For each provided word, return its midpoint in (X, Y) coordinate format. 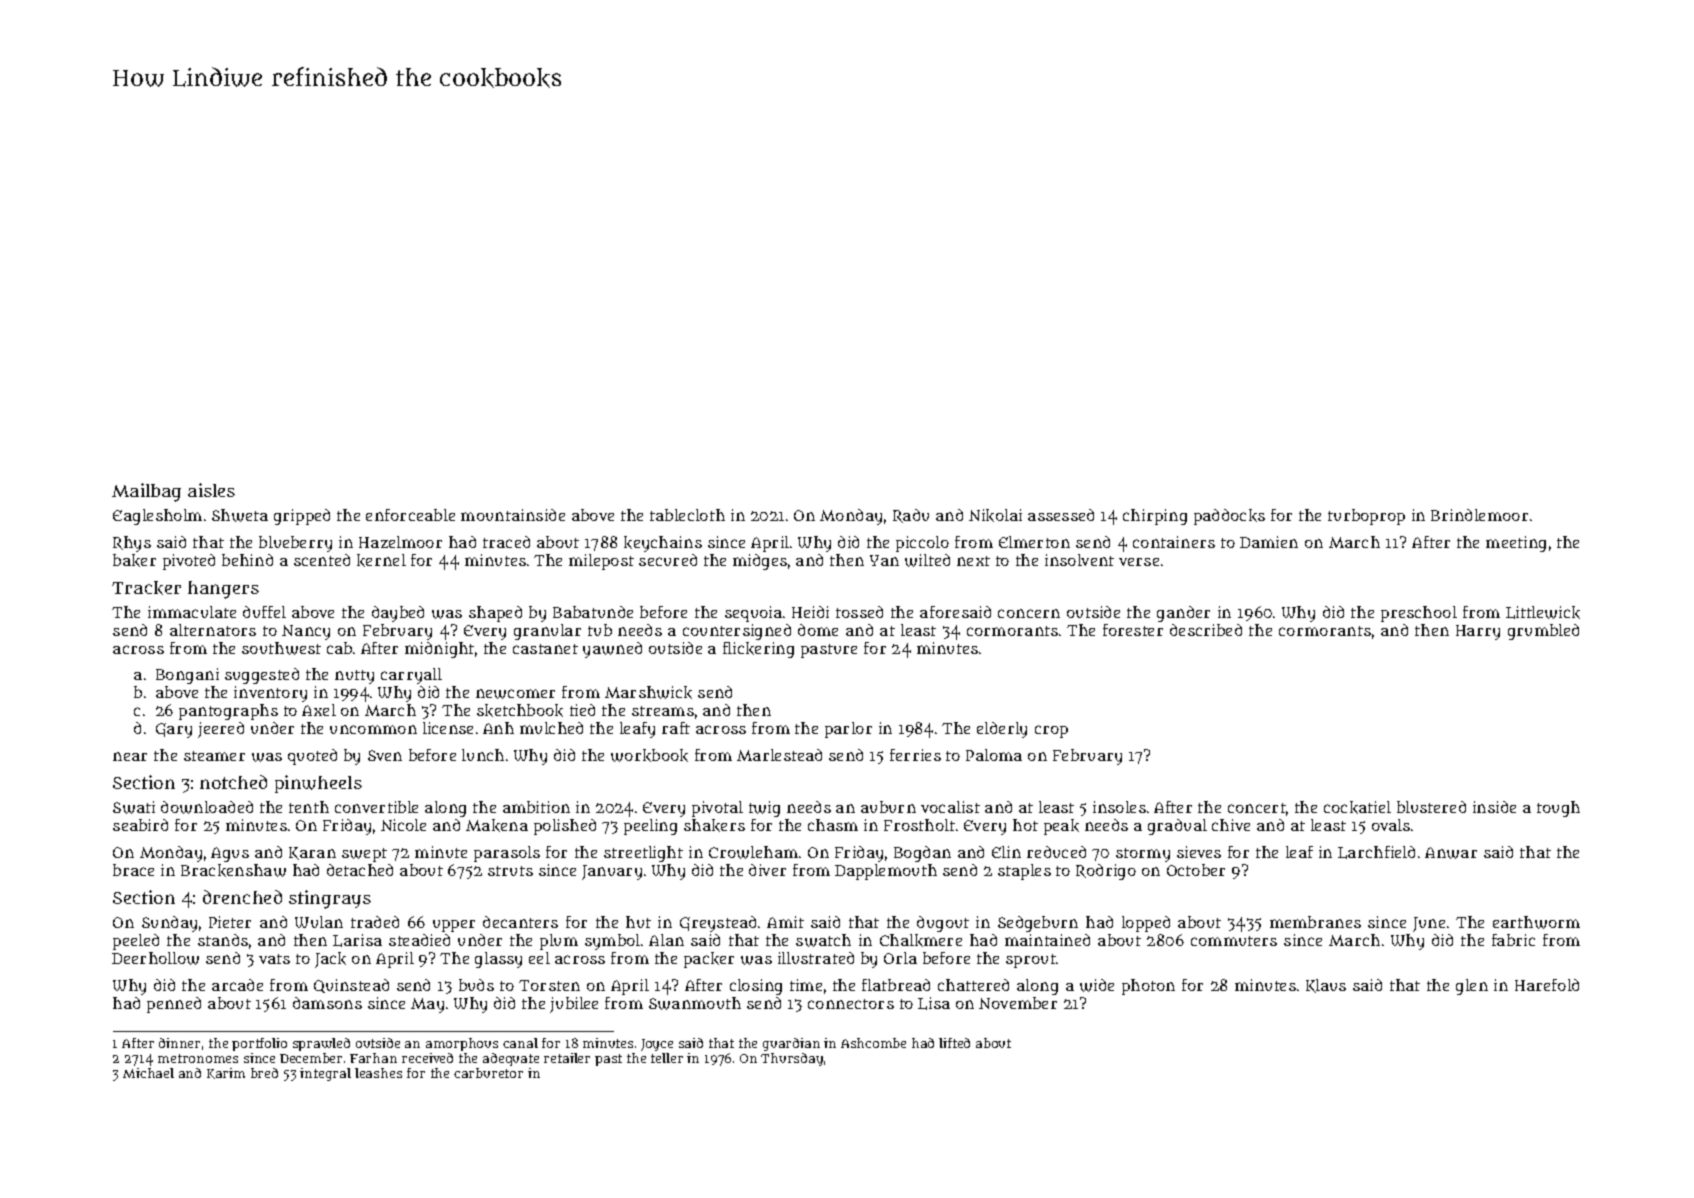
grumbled (1543, 632)
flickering (758, 650)
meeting (1516, 544)
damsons (327, 1003)
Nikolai (995, 515)
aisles (211, 490)
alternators (213, 630)
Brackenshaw (233, 870)
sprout (1031, 961)
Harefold (1547, 985)
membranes (1315, 922)
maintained (1047, 940)
